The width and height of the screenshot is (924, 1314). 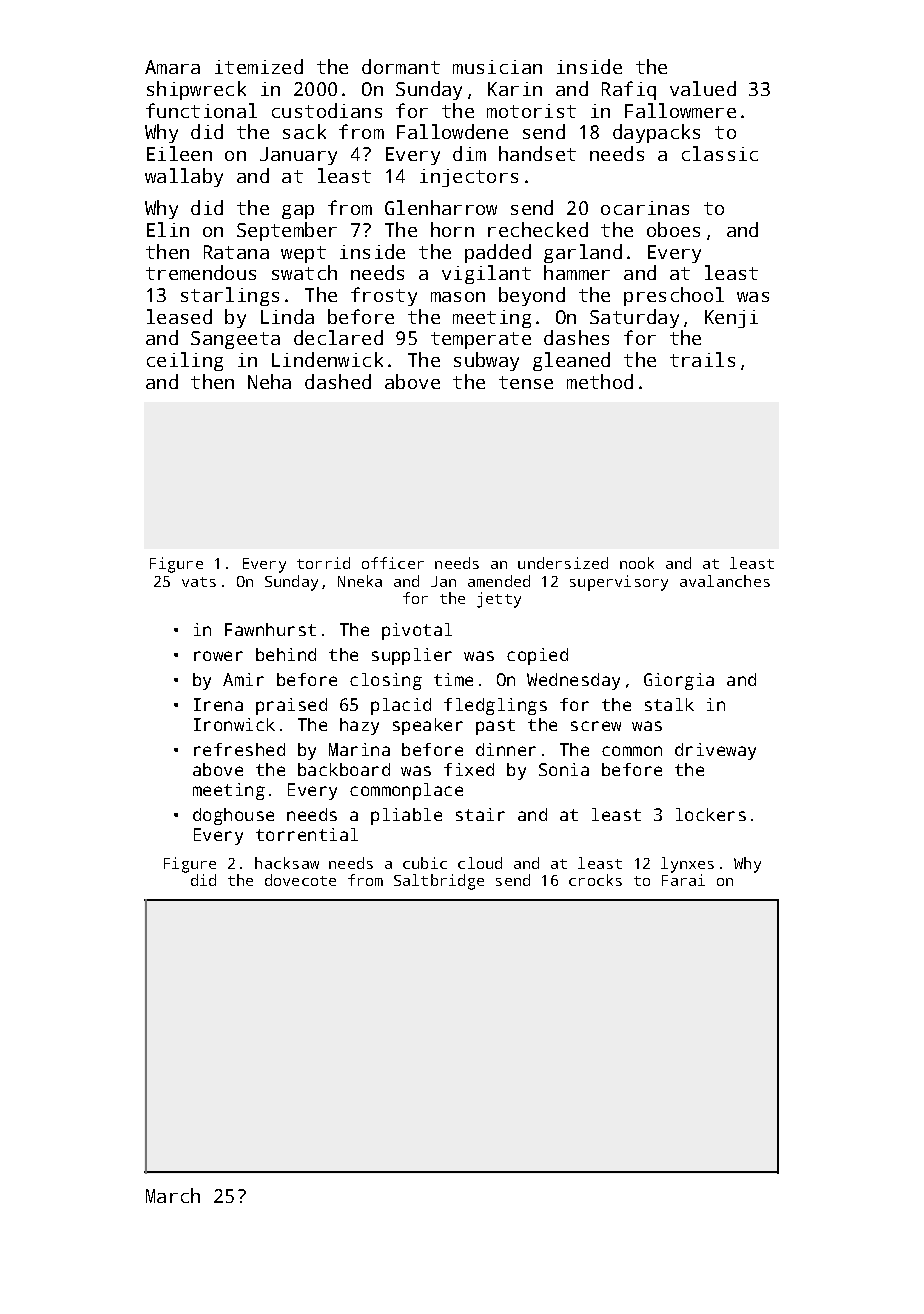 I want to click on crocks, so click(x=595, y=880).
